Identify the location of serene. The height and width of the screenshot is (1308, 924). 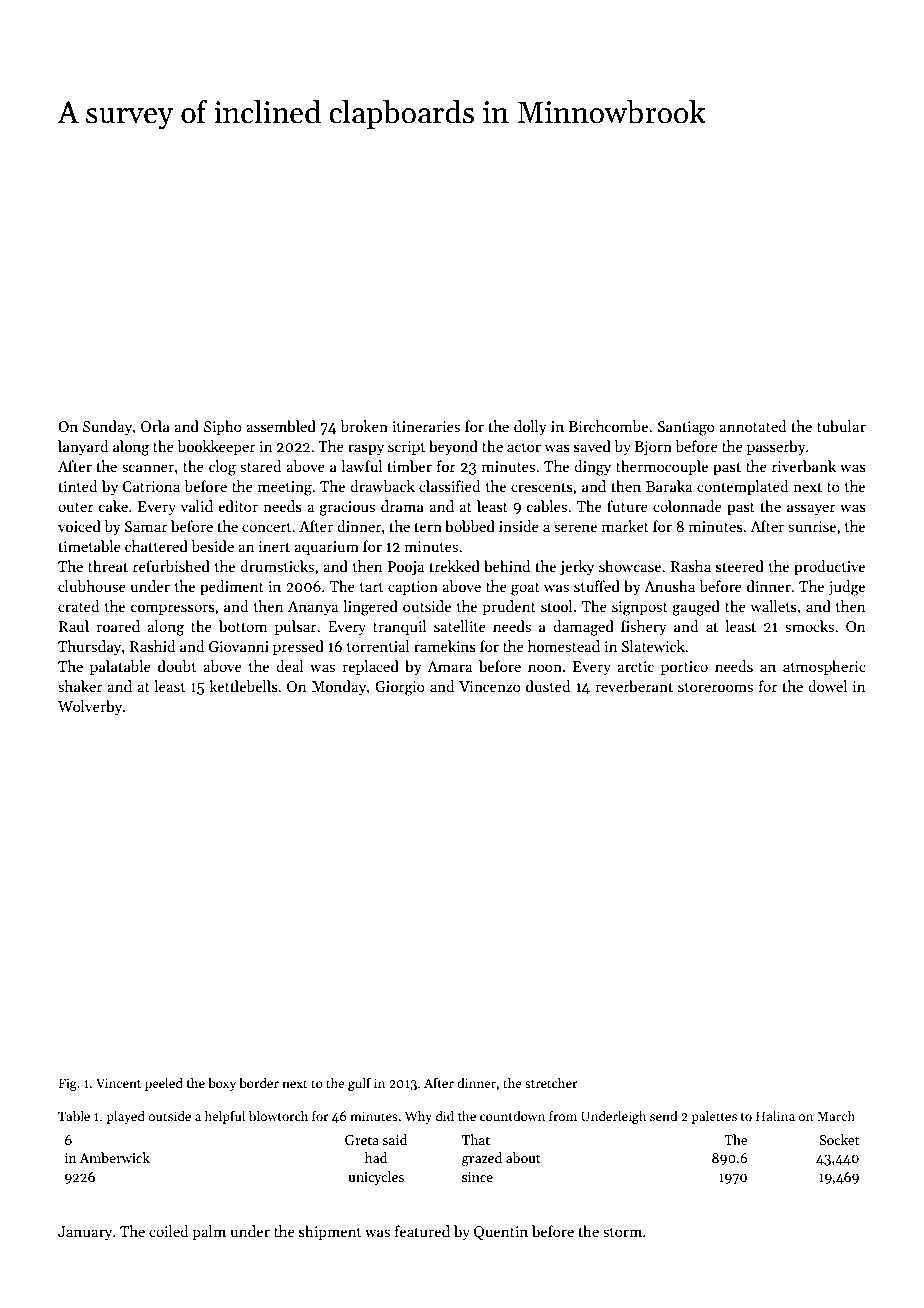
(575, 528).
